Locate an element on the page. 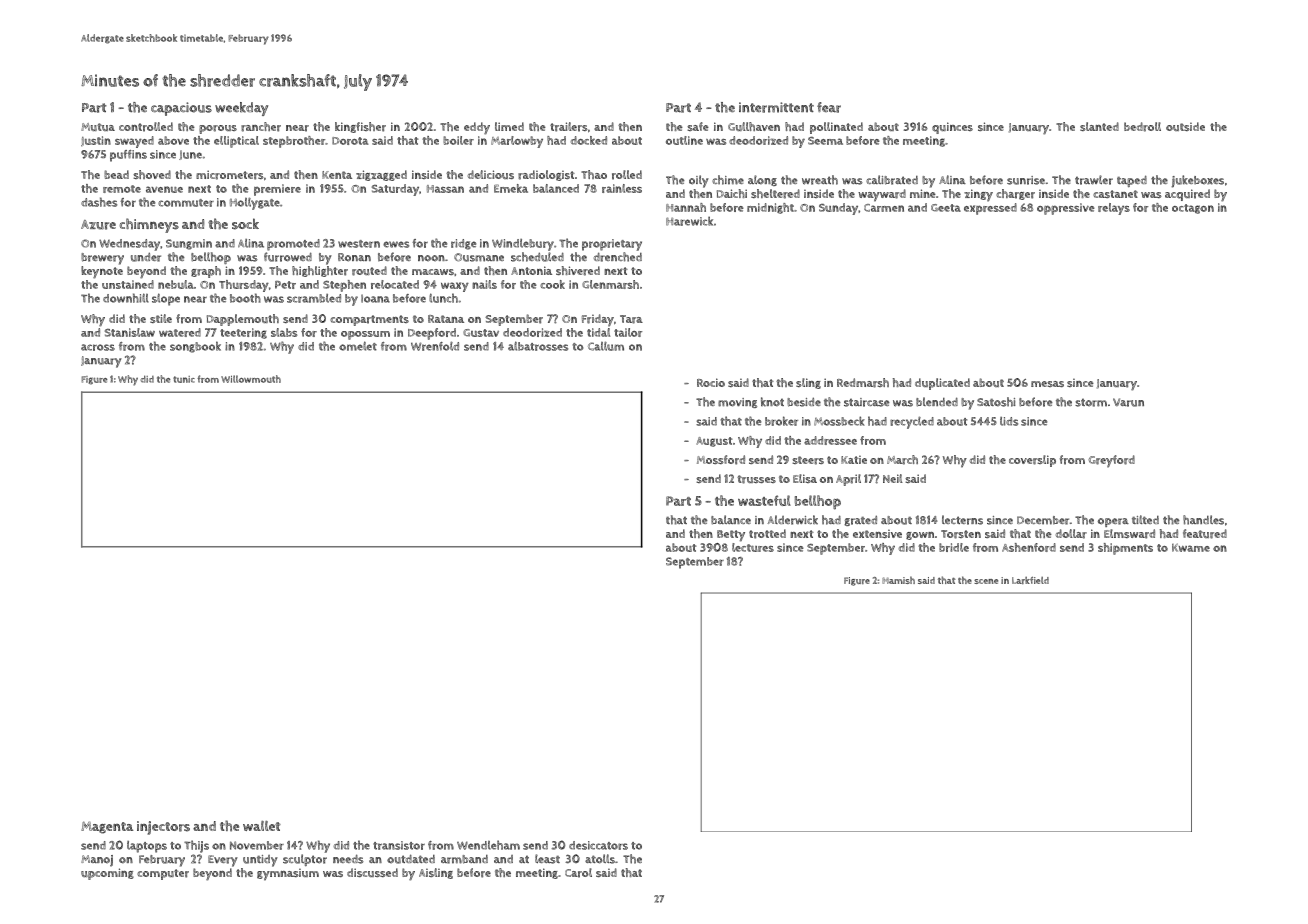 This image has height=924, width=1308. Emeka is located at coordinates (511, 188).
